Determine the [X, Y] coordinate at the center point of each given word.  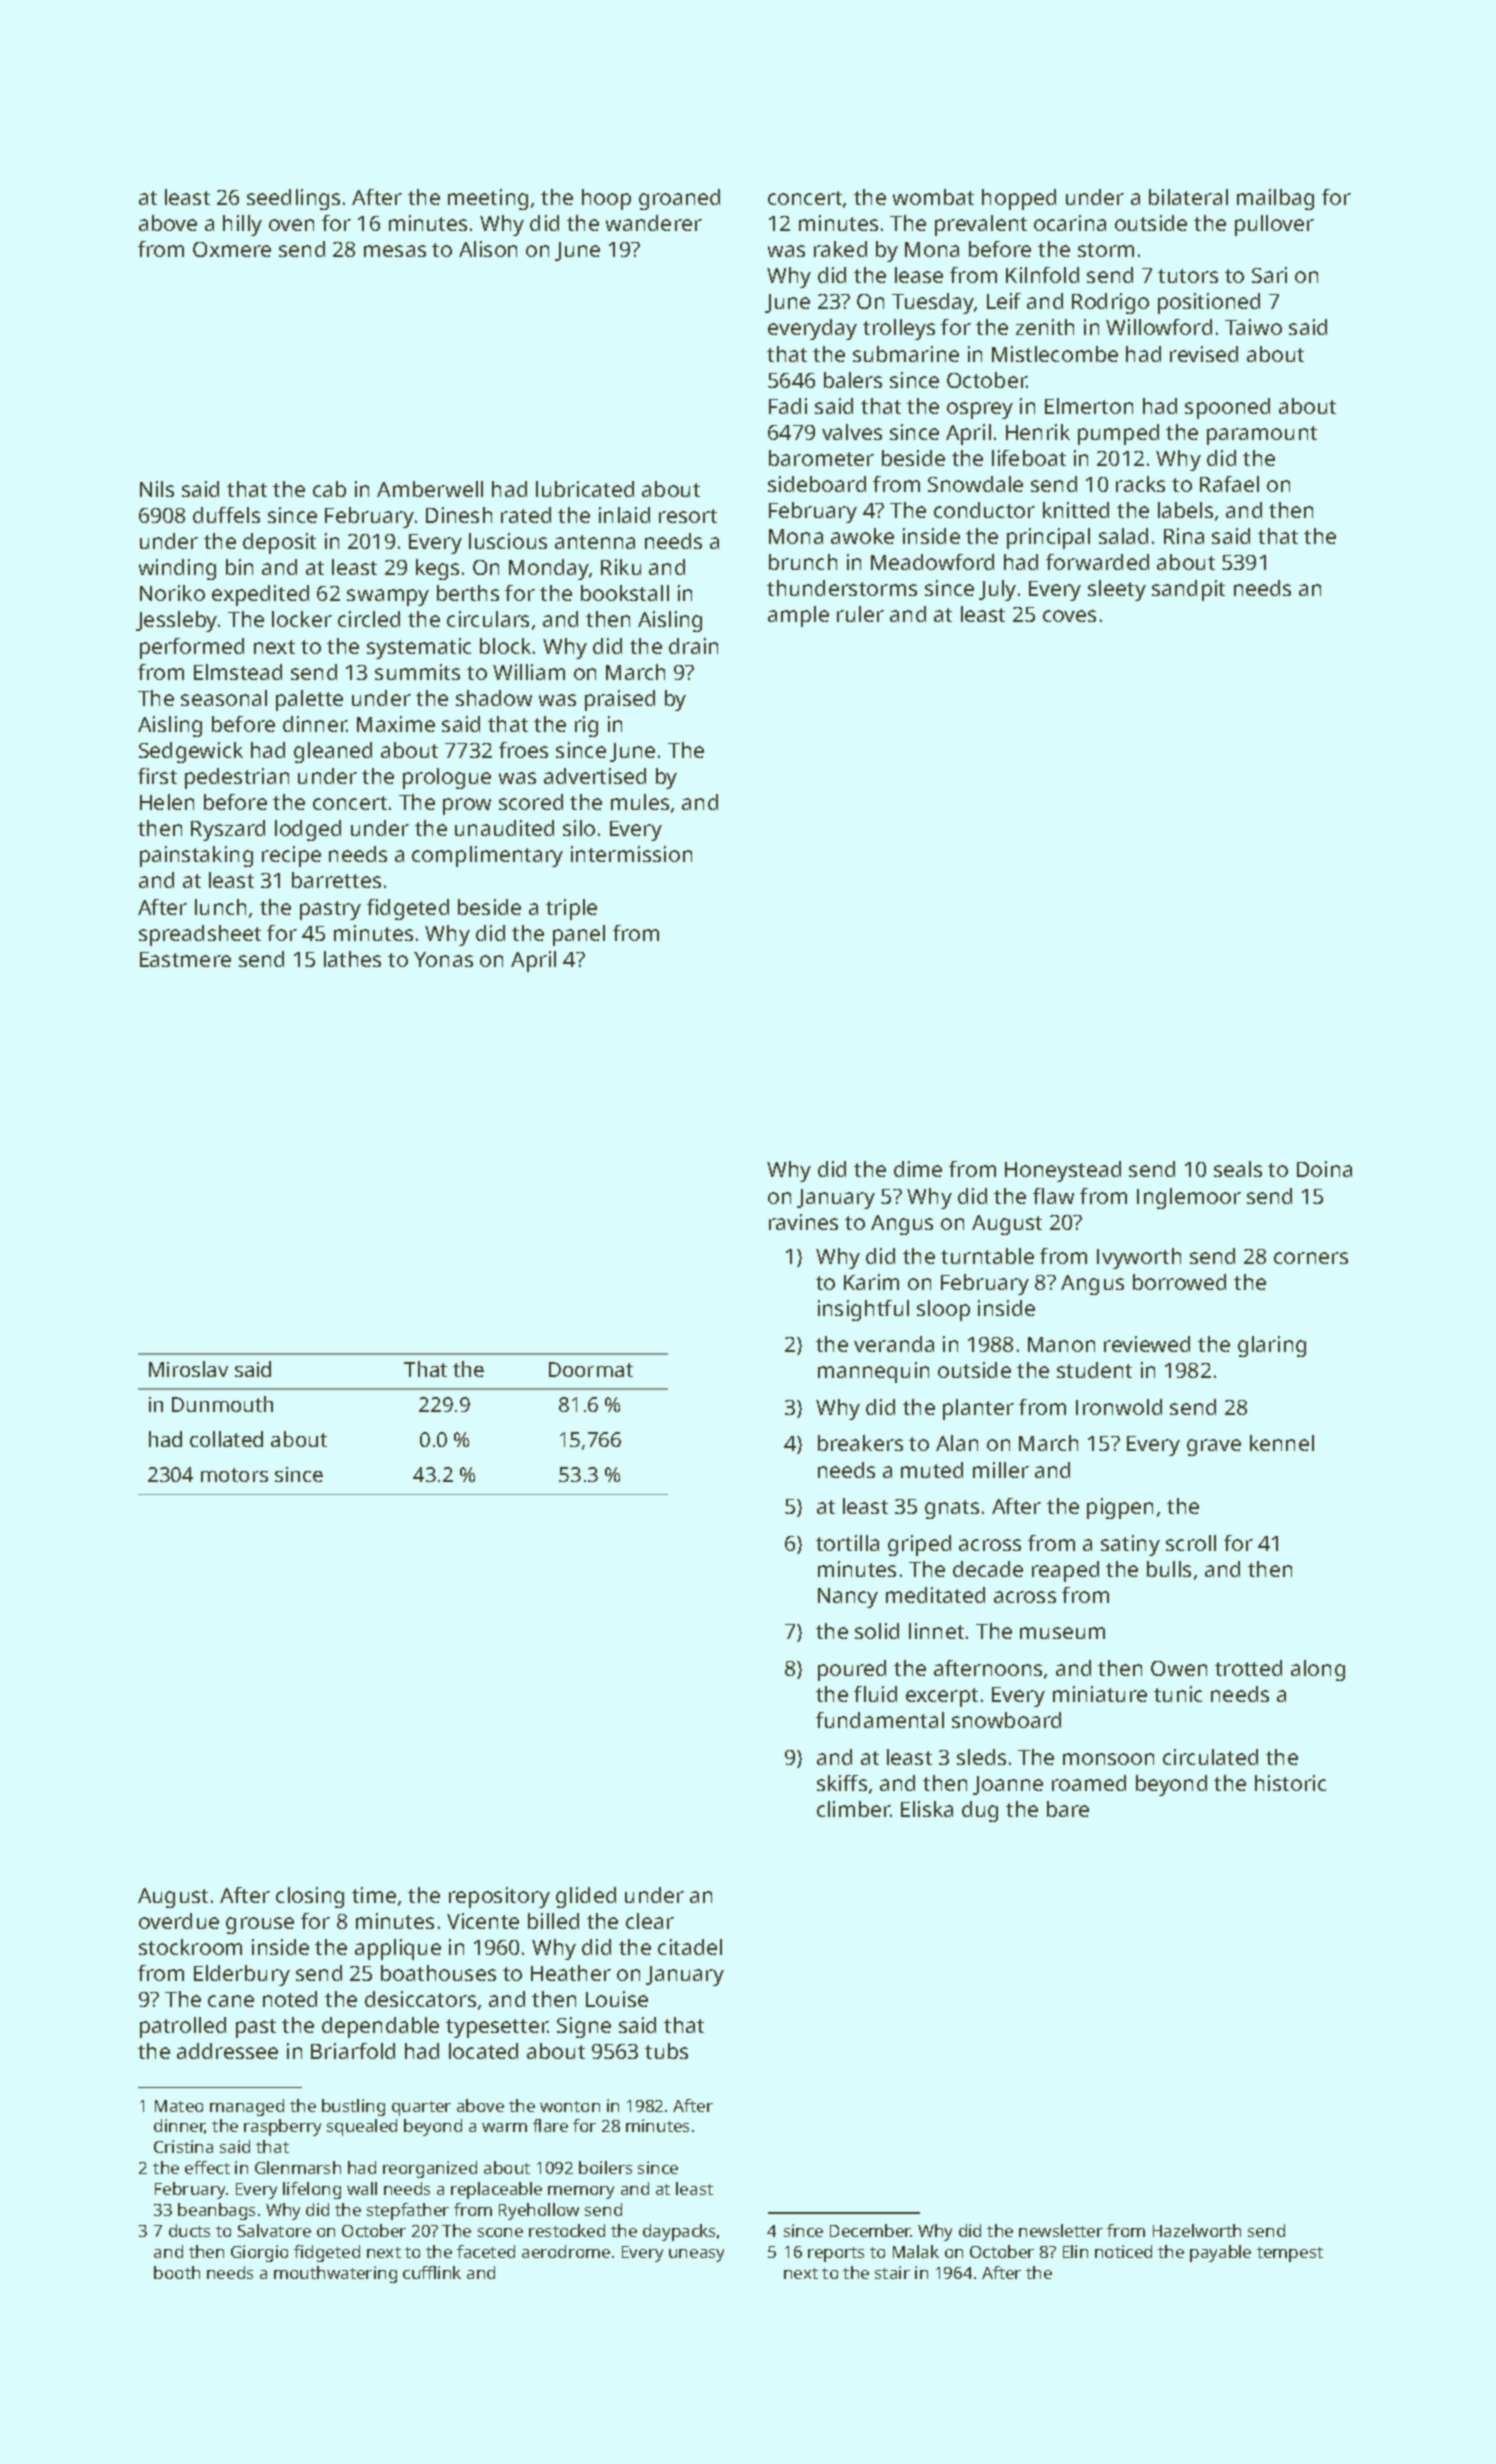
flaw [1053, 1196]
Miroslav [188, 1369]
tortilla [847, 1543]
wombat [933, 197]
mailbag [1275, 199]
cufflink [432, 2272]
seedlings [293, 199]
